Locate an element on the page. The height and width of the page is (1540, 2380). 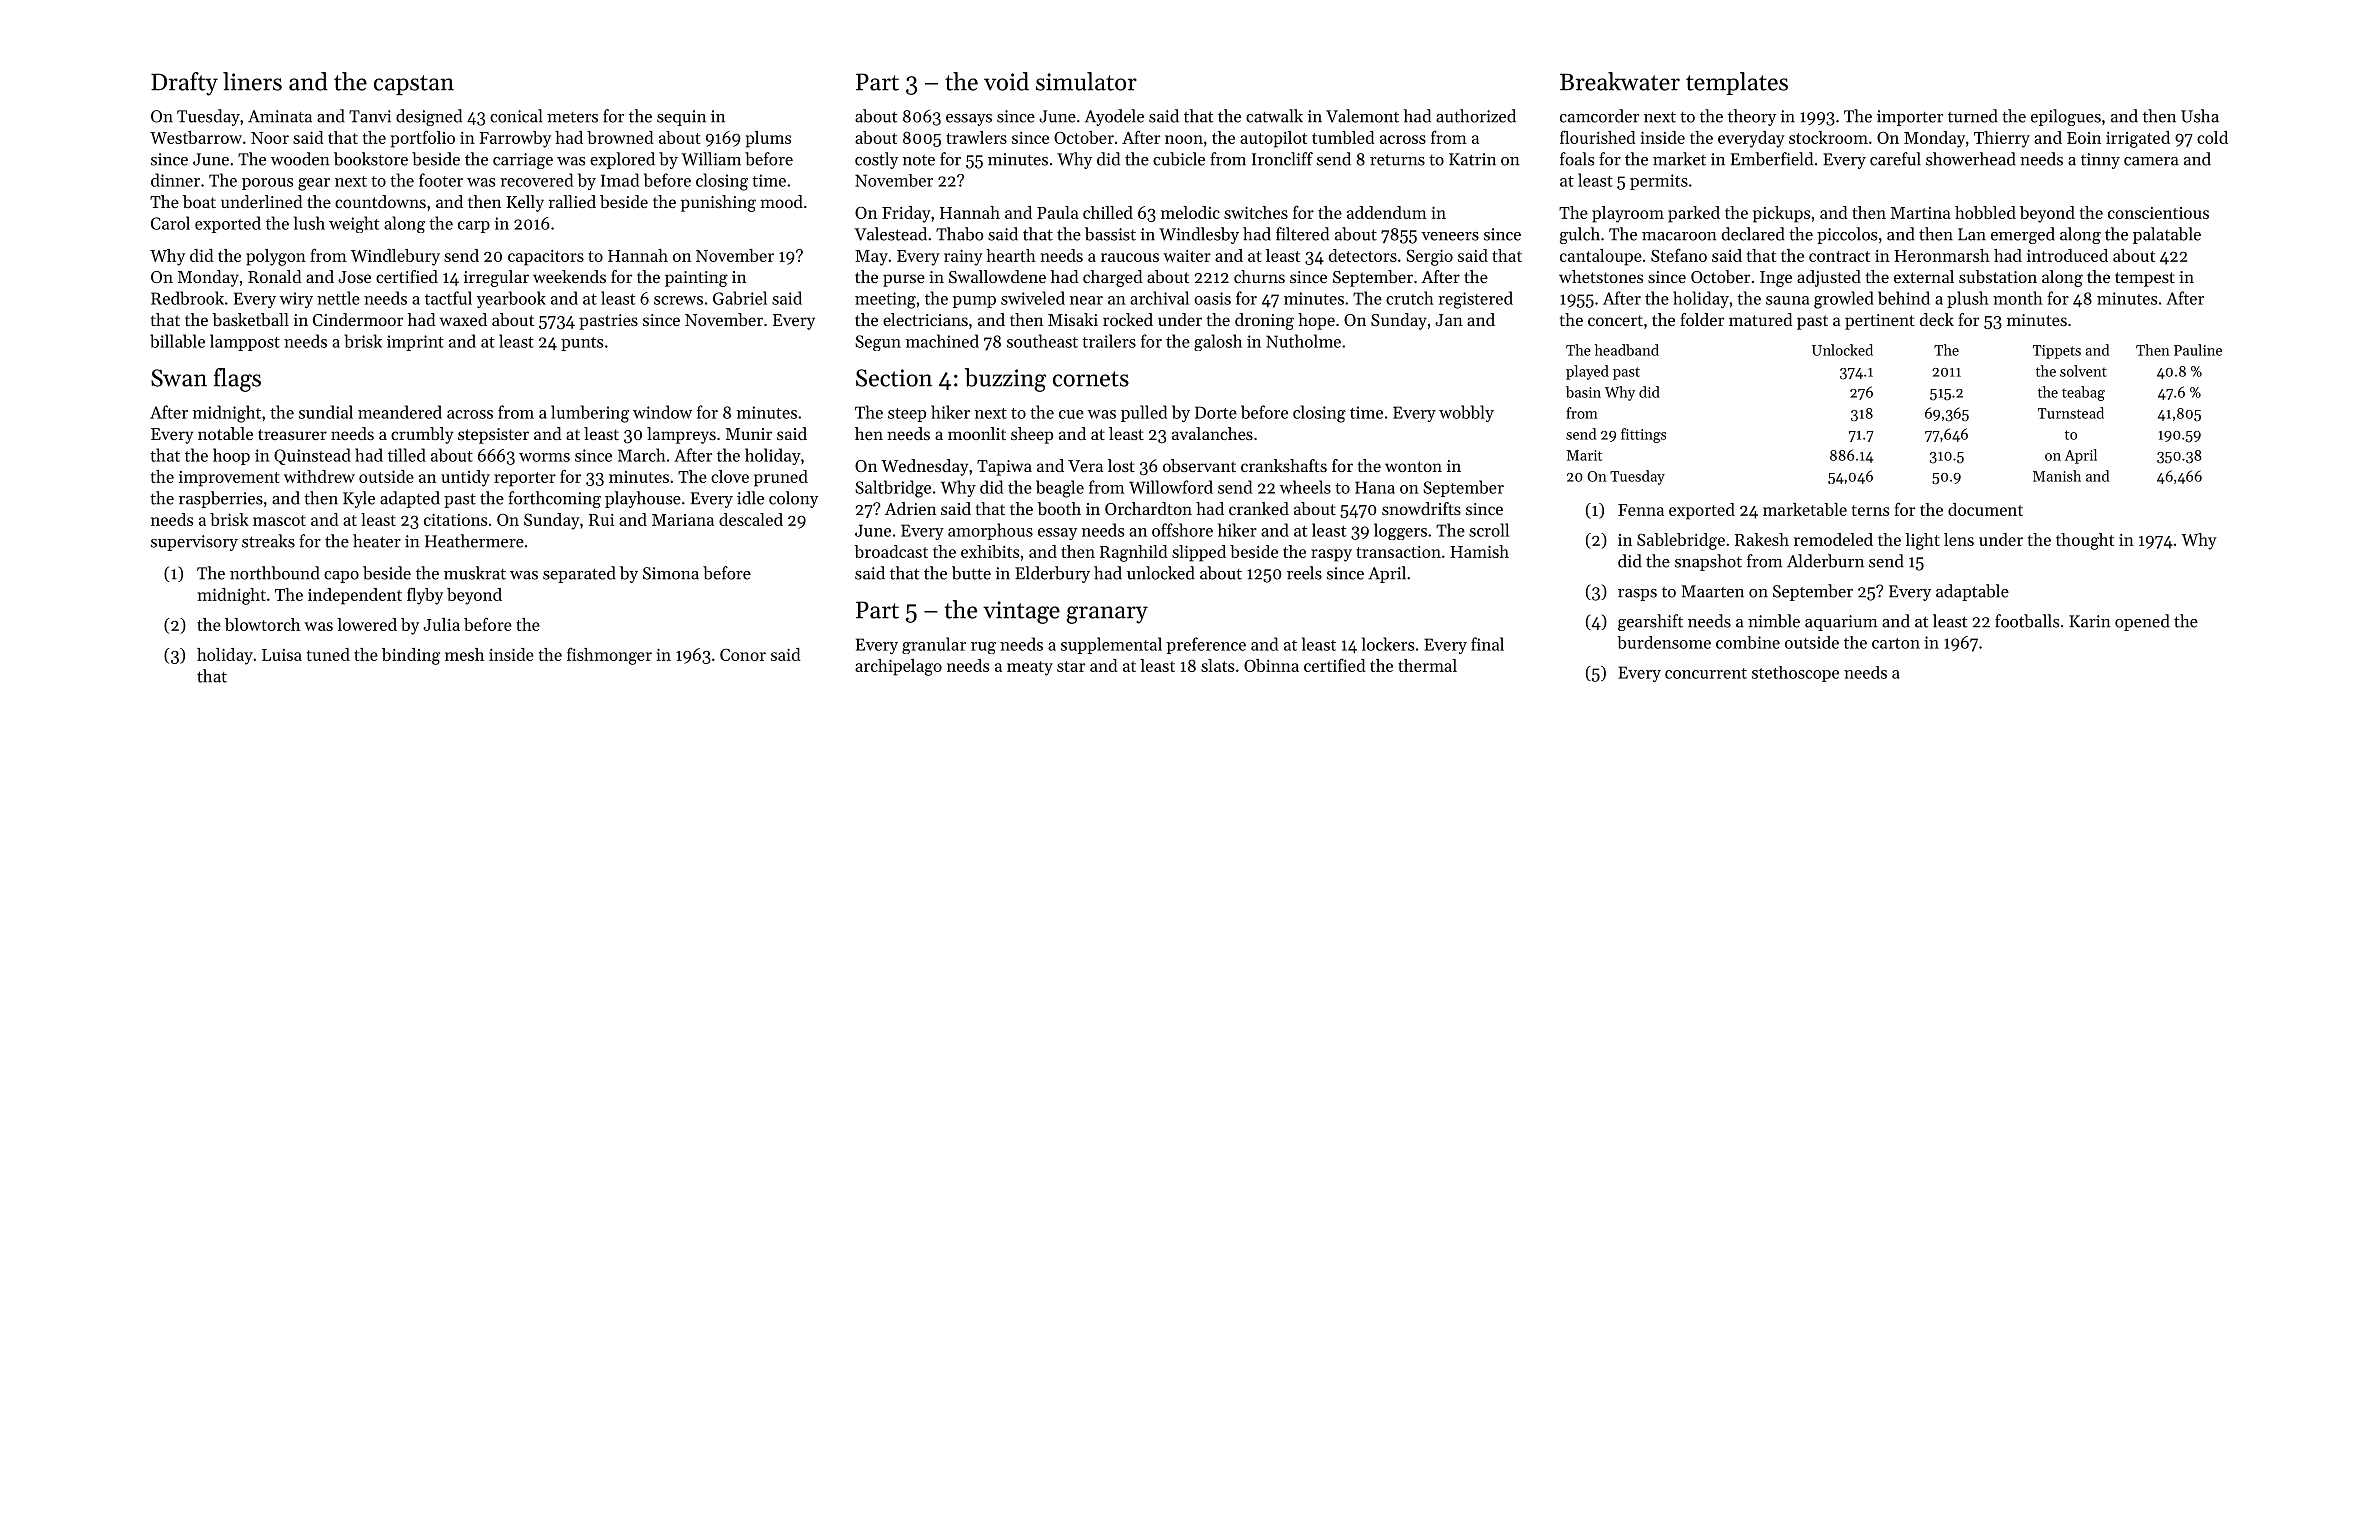
Nutholme is located at coordinates (1303, 341).
